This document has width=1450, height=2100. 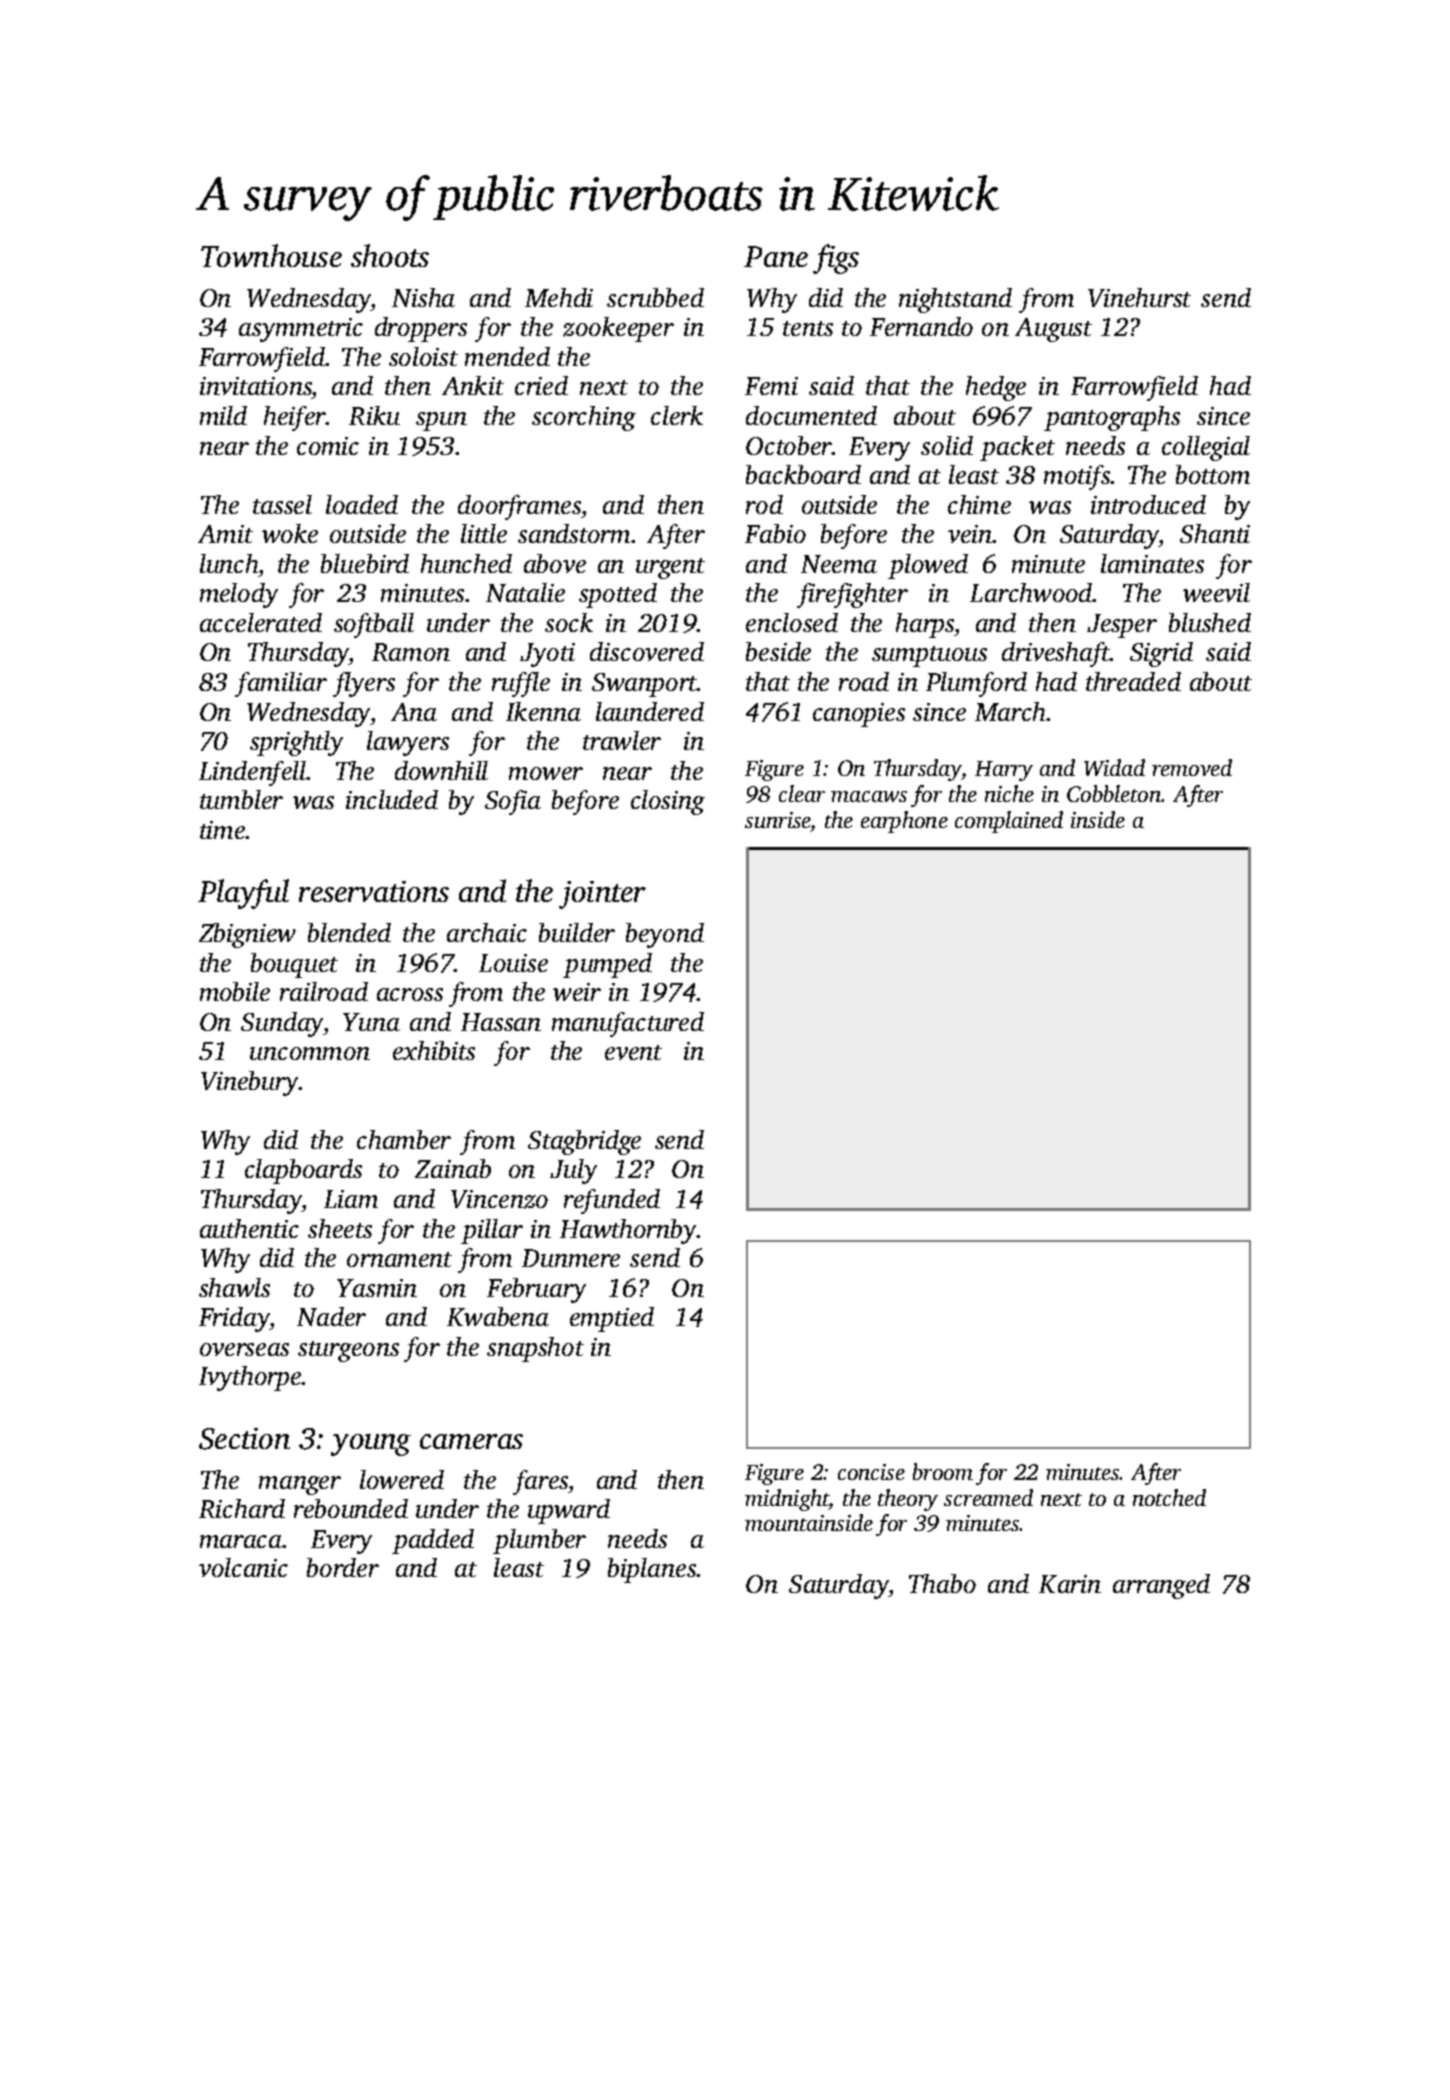 I want to click on Vinehurst, so click(x=1139, y=297).
